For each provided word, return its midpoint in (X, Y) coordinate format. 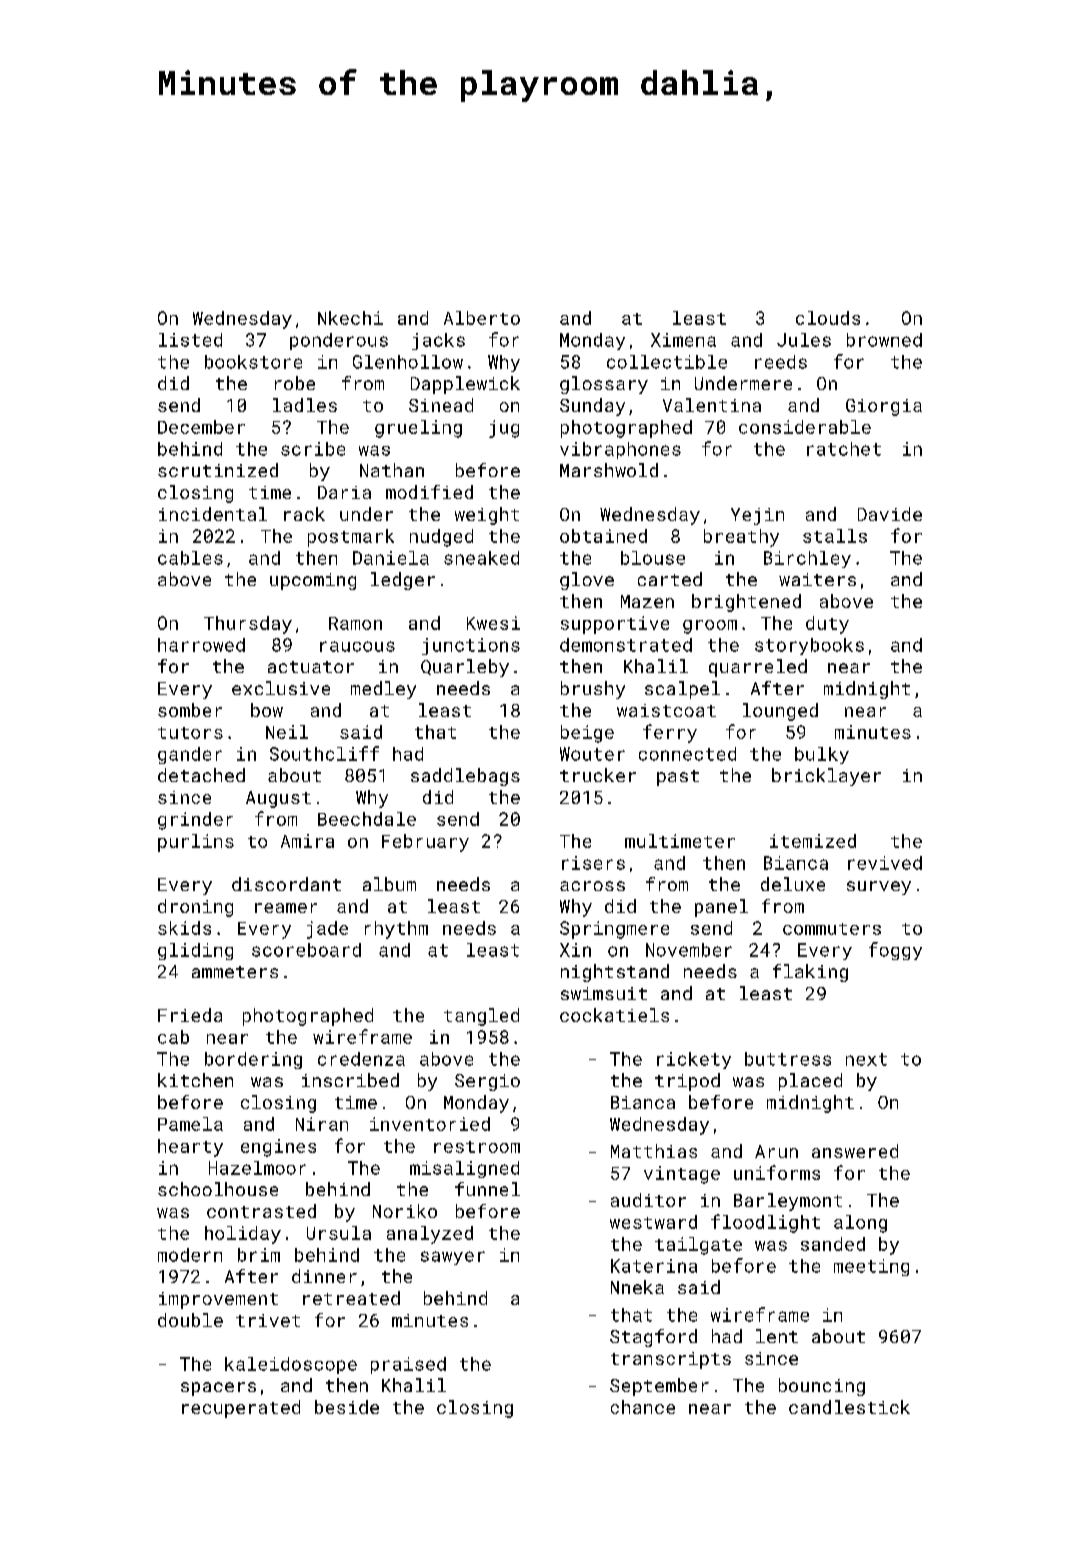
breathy (741, 538)
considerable (805, 427)
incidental (213, 514)
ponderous (339, 341)
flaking (810, 973)
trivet (268, 1320)
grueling (418, 429)
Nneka (637, 1287)
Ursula (339, 1233)
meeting (871, 1267)
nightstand (615, 973)
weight (487, 516)
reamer (286, 908)
